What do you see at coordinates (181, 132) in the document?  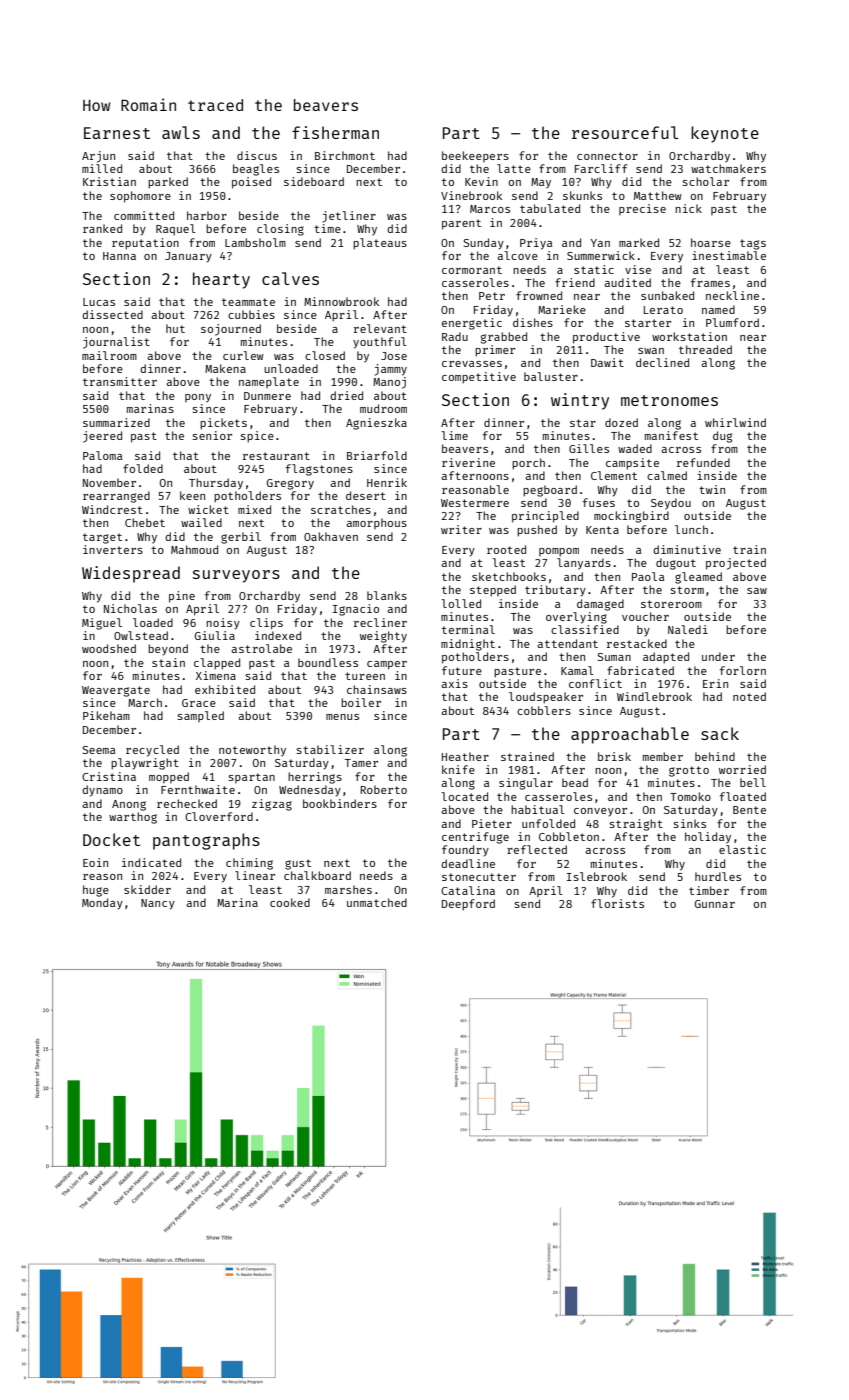 I see `awls` at bounding box center [181, 132].
